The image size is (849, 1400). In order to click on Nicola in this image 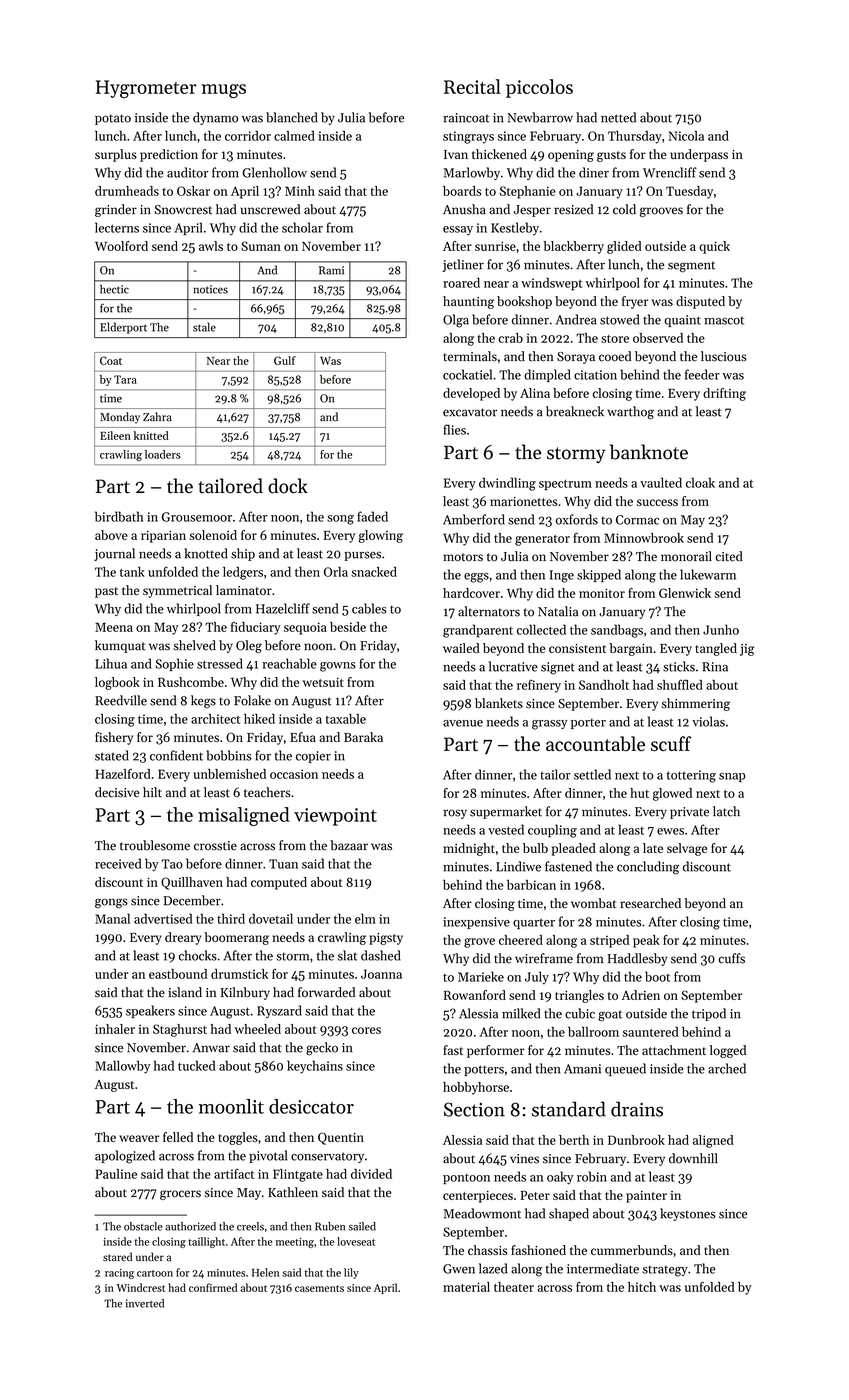, I will do `click(686, 135)`.
